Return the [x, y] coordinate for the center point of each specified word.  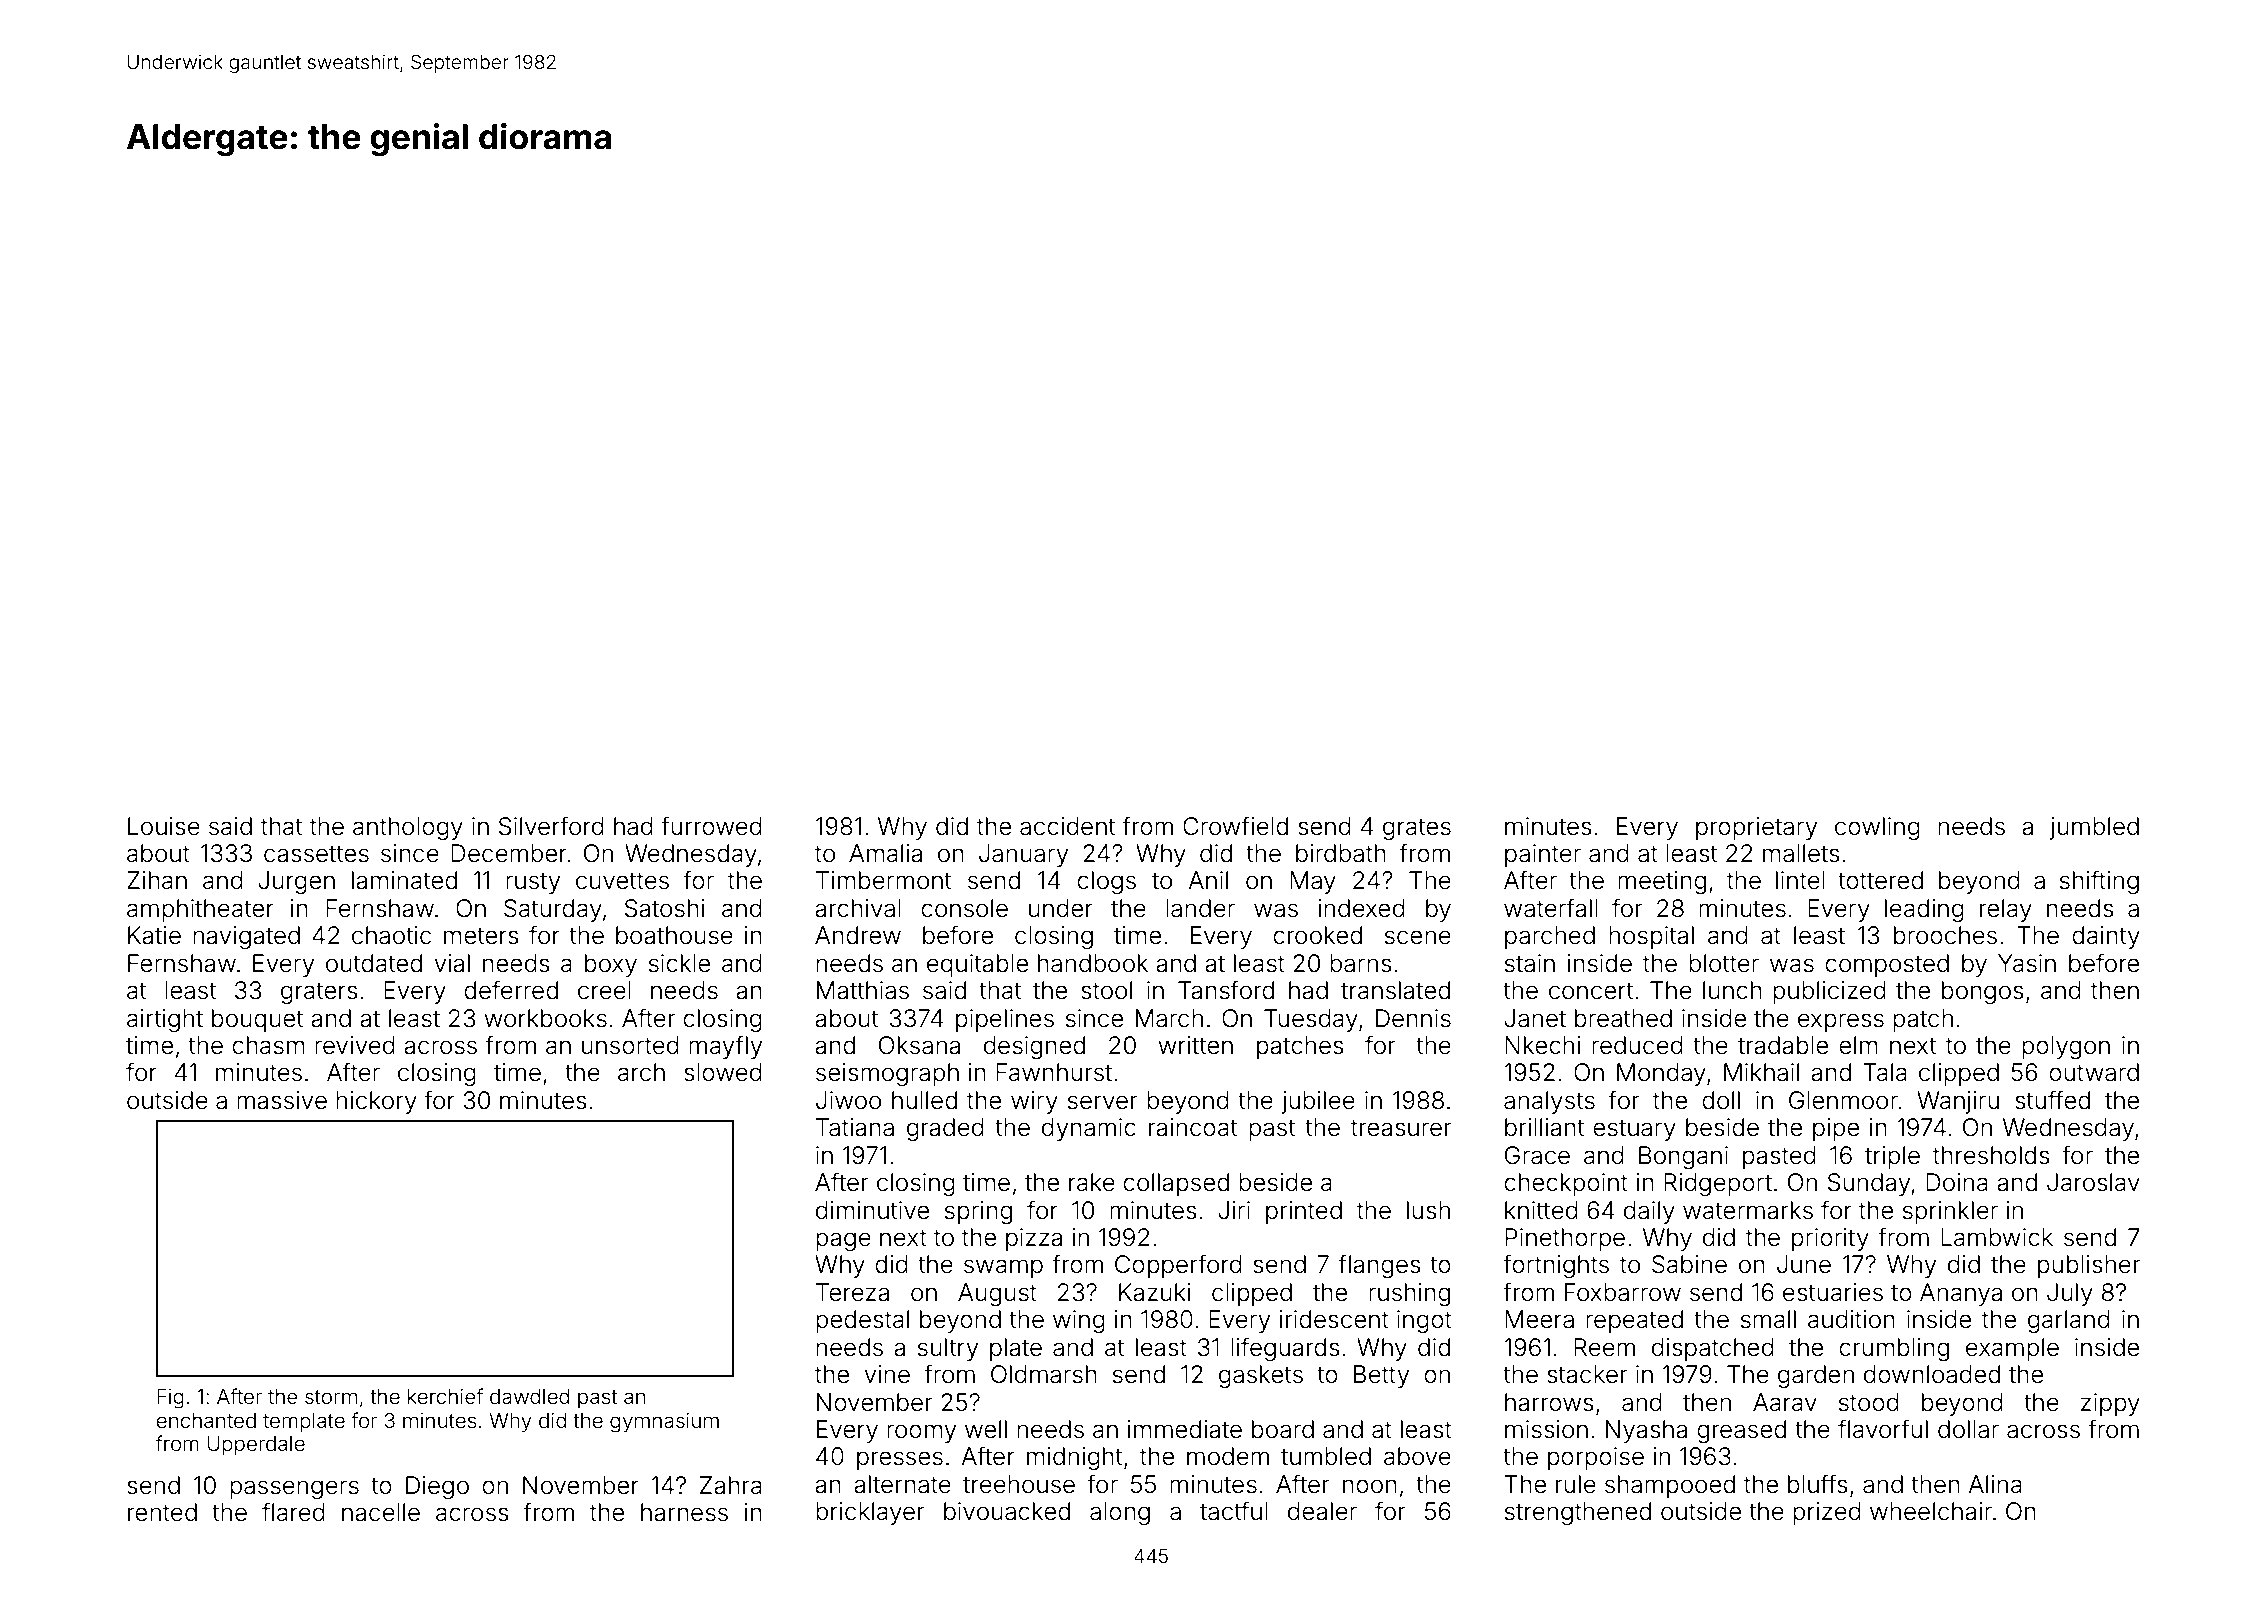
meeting [1662, 882]
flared [293, 1512]
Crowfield [1235, 826]
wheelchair [1931, 1511]
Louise [164, 826]
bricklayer [870, 1513]
